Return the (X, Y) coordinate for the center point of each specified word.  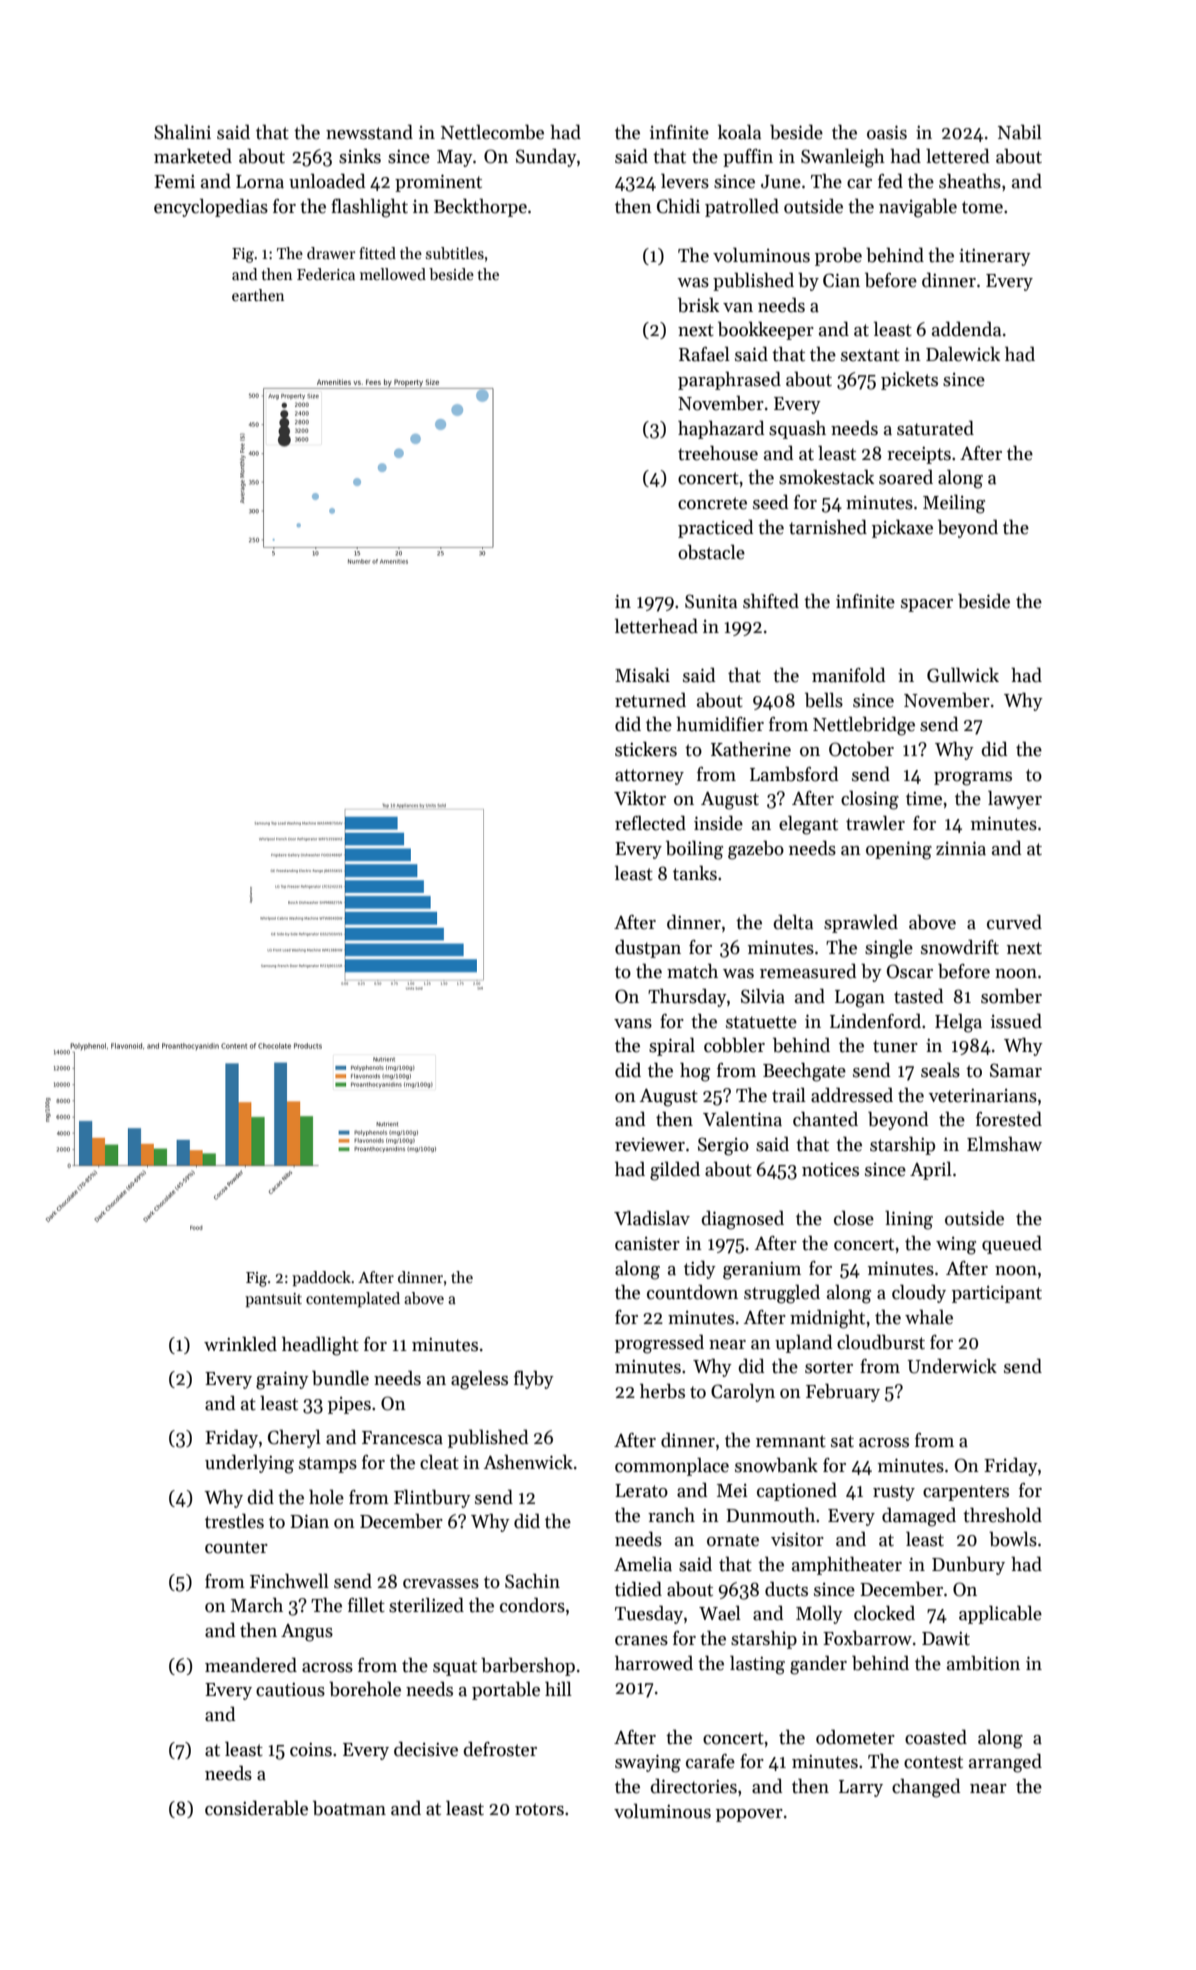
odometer (855, 1737)
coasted (936, 1737)
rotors (539, 1809)
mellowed (393, 274)
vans (633, 1024)
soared (906, 477)
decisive (426, 1749)
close (854, 1218)
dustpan (648, 948)
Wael (720, 1613)
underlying (249, 1464)
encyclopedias (211, 207)
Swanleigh (843, 158)
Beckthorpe (480, 207)
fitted (377, 253)
